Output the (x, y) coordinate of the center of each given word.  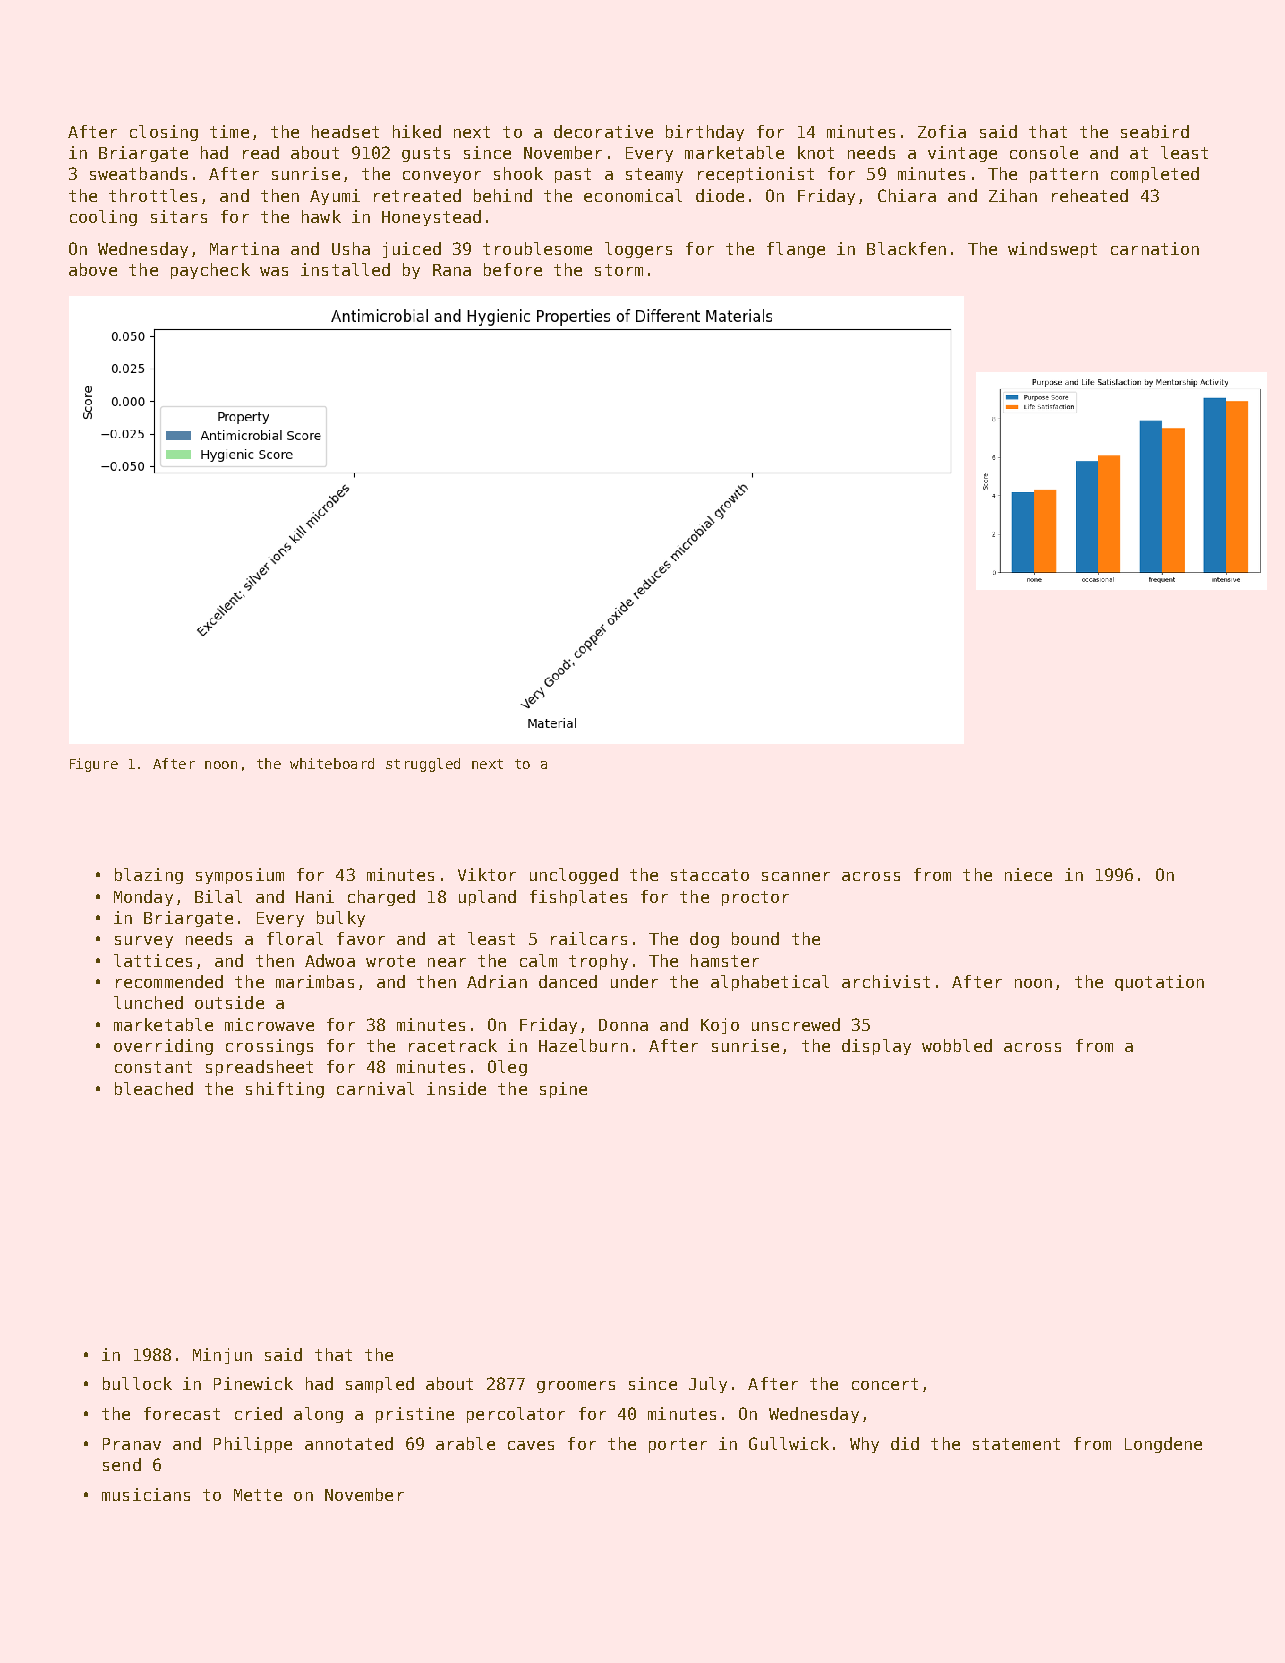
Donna (623, 1025)
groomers (576, 1387)
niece (1028, 874)
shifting (285, 1090)
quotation (1159, 983)
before (513, 269)
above (93, 269)
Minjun (222, 1356)
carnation (1155, 248)
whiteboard (332, 763)
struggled (423, 765)
